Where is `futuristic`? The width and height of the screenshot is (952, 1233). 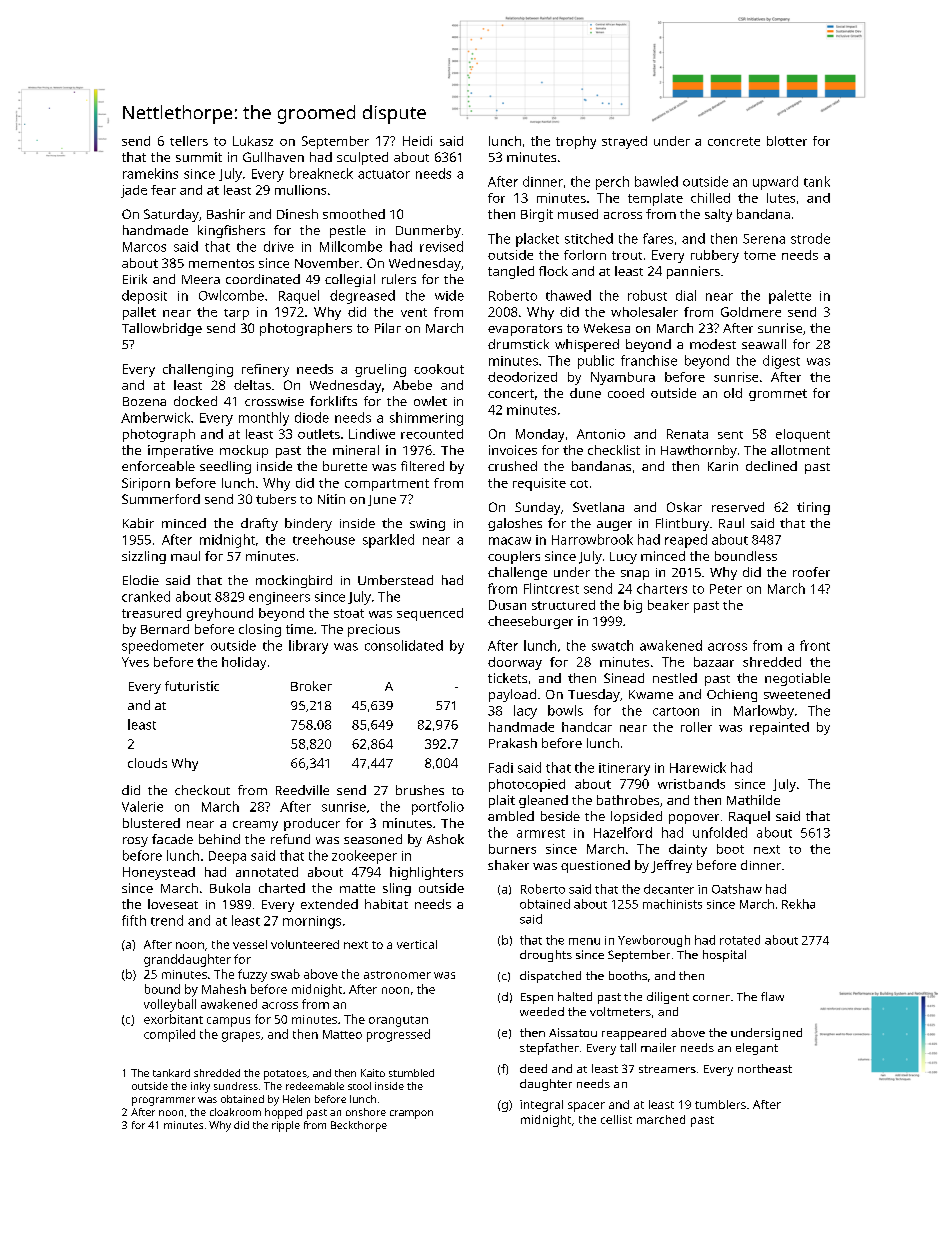
futuristic is located at coordinates (192, 686).
